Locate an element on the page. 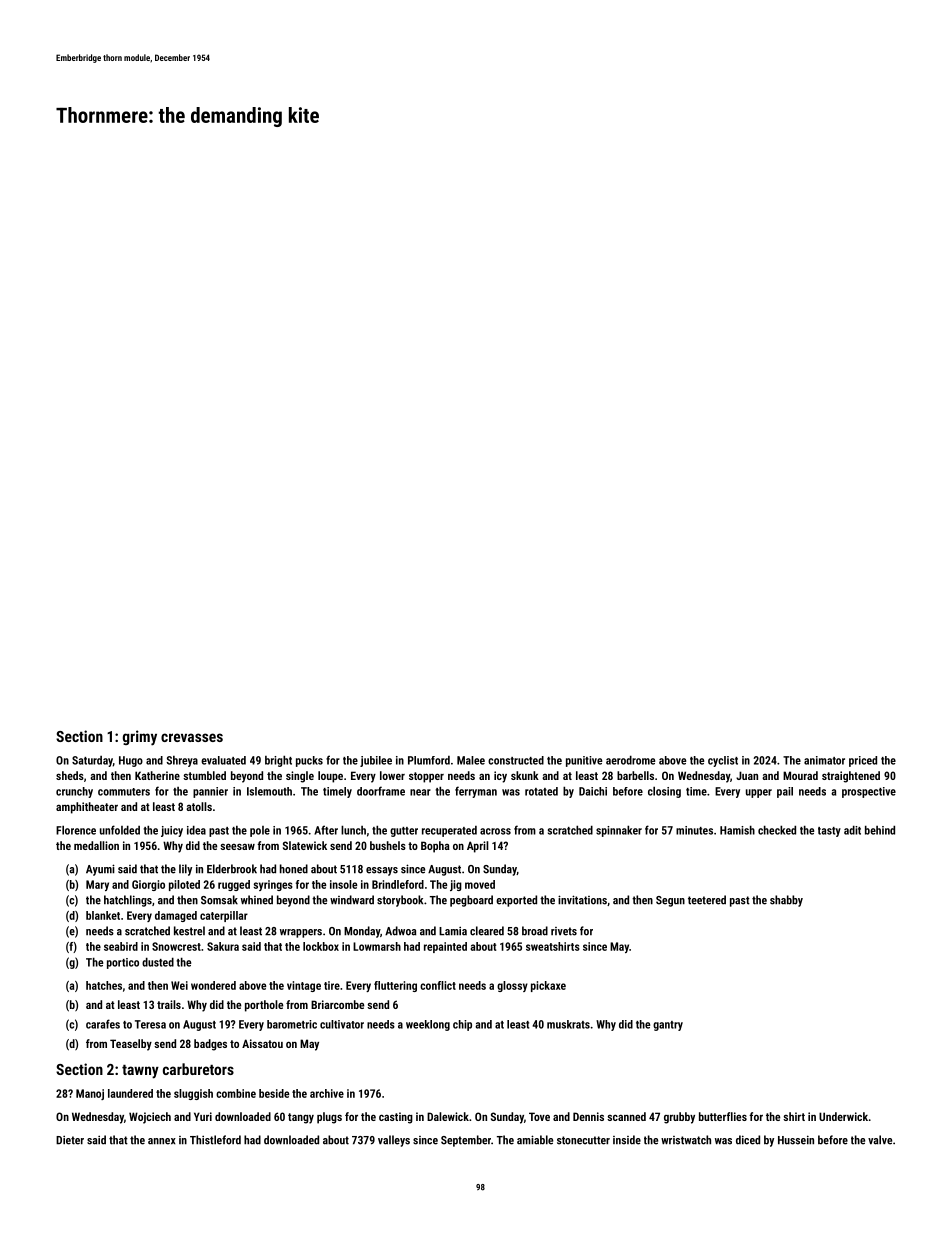 This page has width=952, height=1233. Tove is located at coordinates (539, 1116).
